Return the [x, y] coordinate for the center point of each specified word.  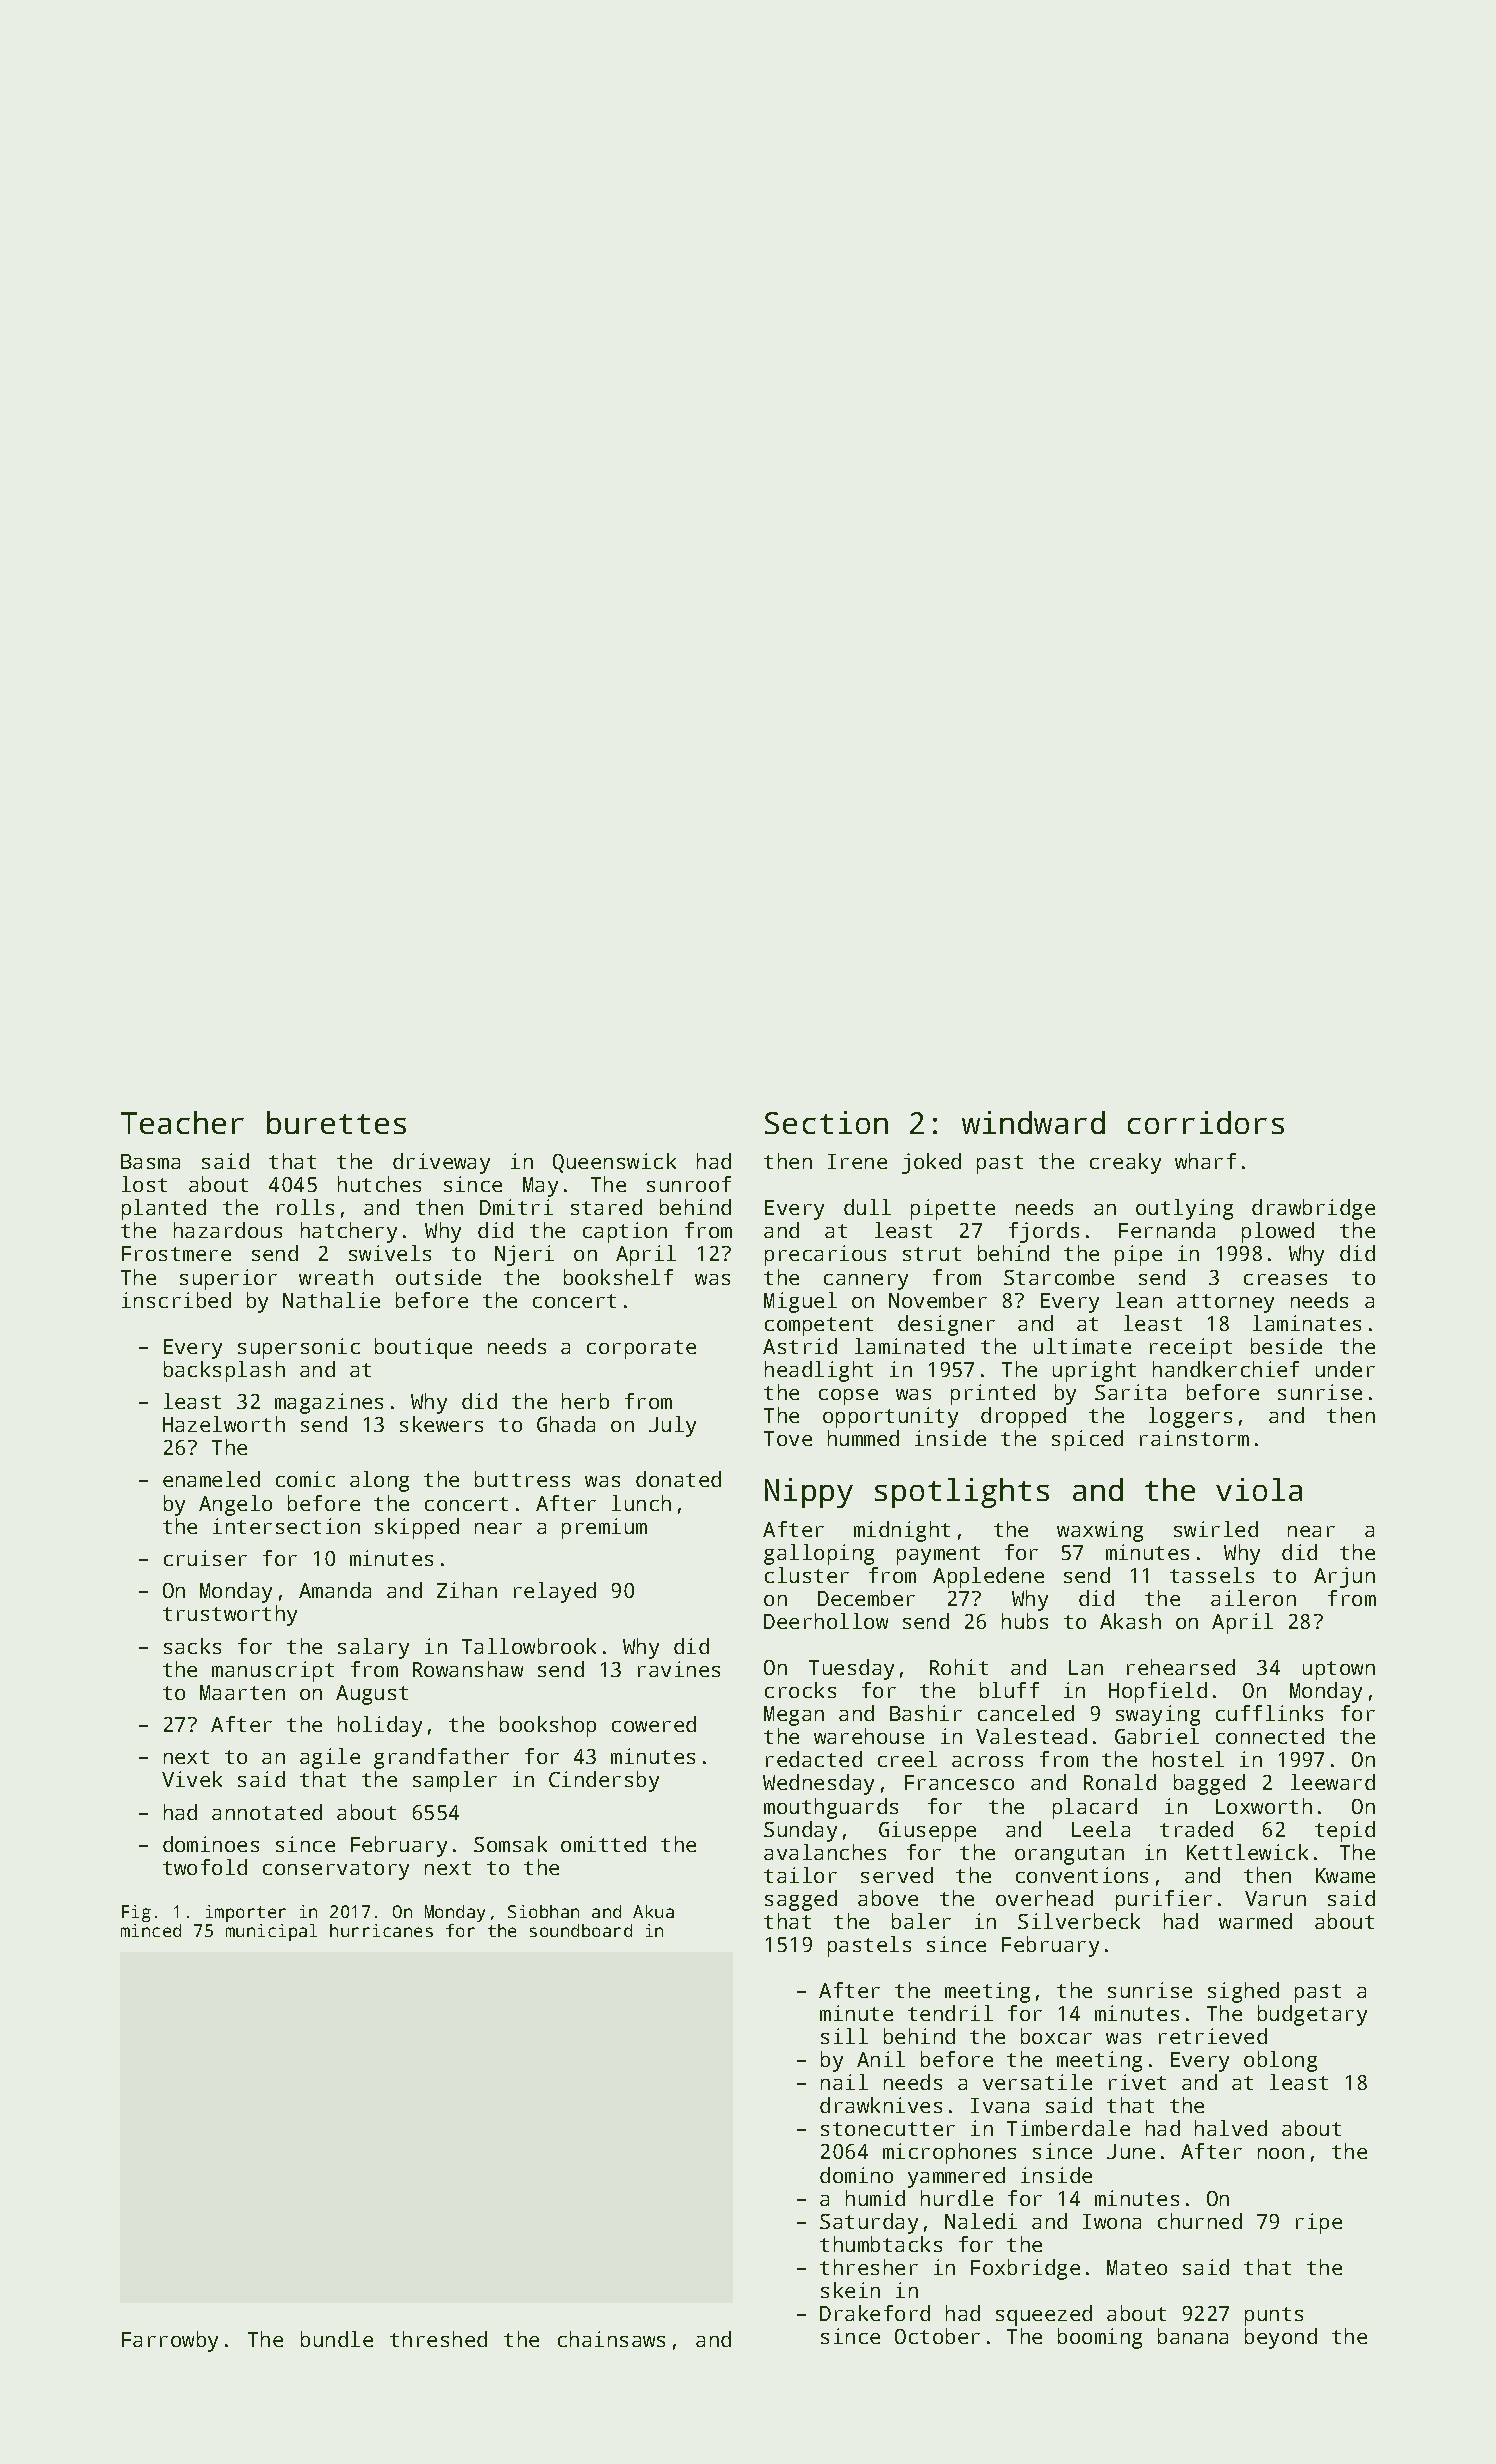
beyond [1281, 2338]
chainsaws [611, 2339]
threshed [438, 2339]
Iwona [1112, 2221]
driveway [441, 1163]
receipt [1191, 1348]
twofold [205, 1867]
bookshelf [618, 1277]
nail [844, 2082]
